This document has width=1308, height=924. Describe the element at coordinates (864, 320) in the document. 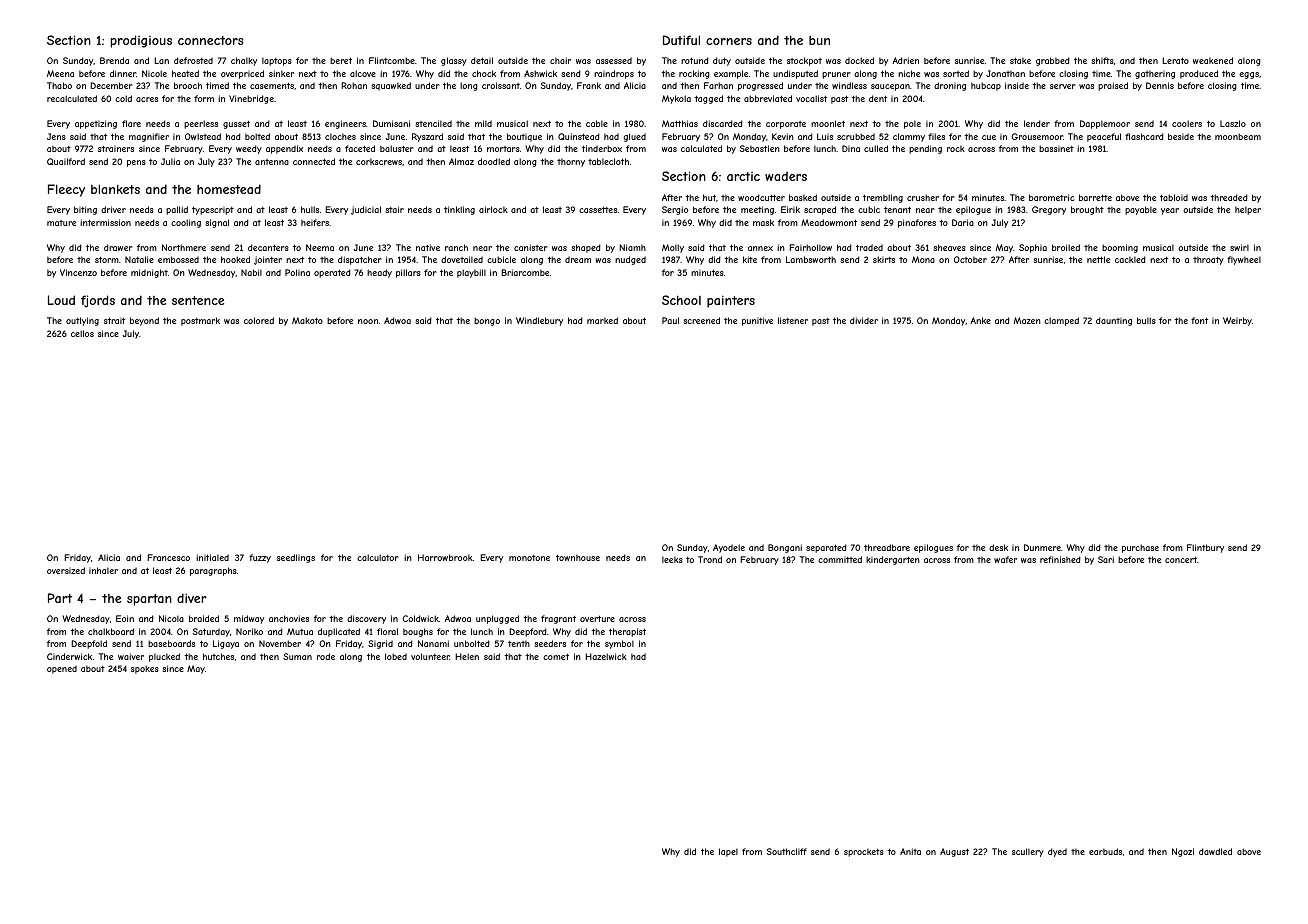

I see `divider` at that location.
